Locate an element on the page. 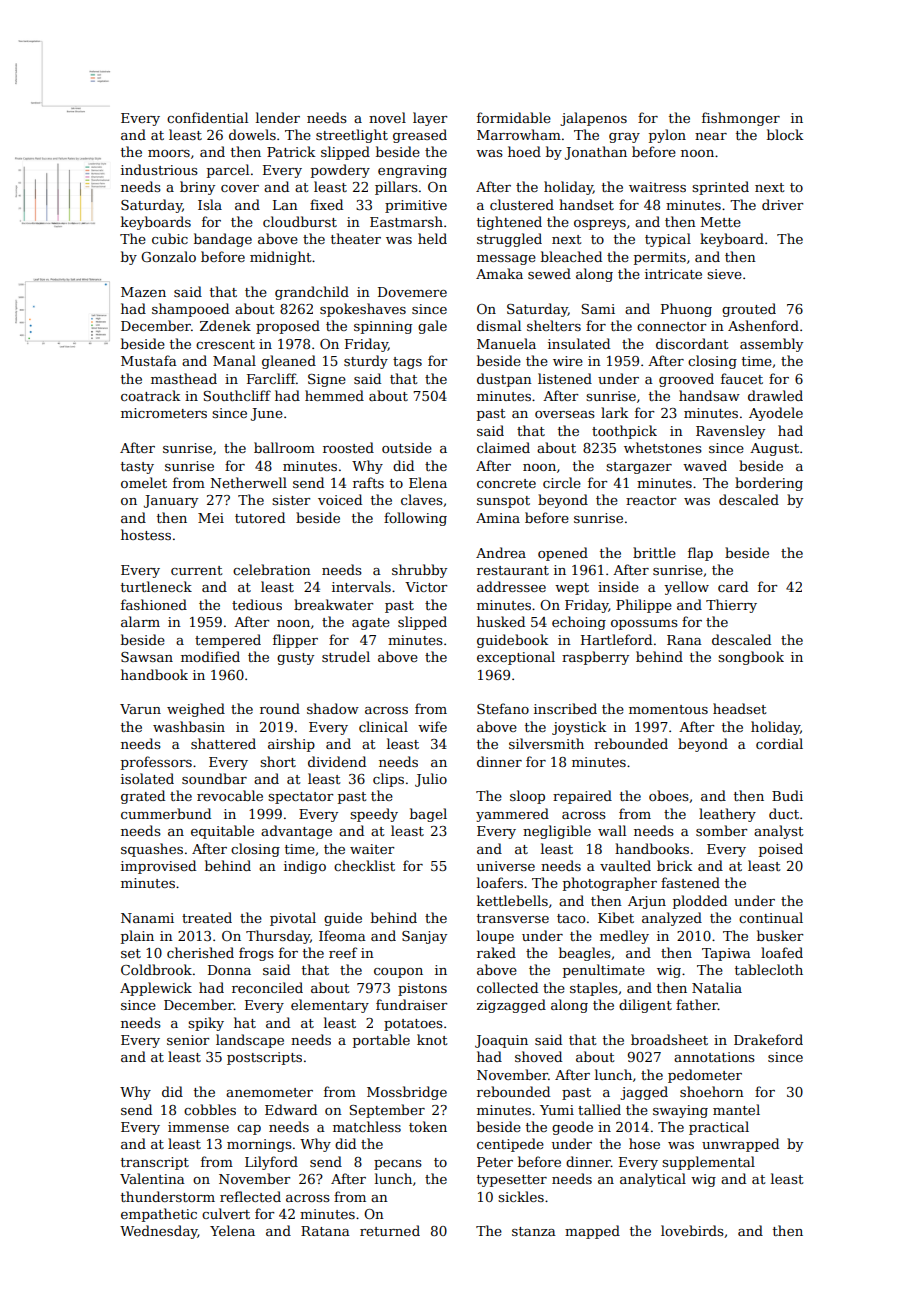 The height and width of the image is (1308, 924). block is located at coordinates (785, 134).
